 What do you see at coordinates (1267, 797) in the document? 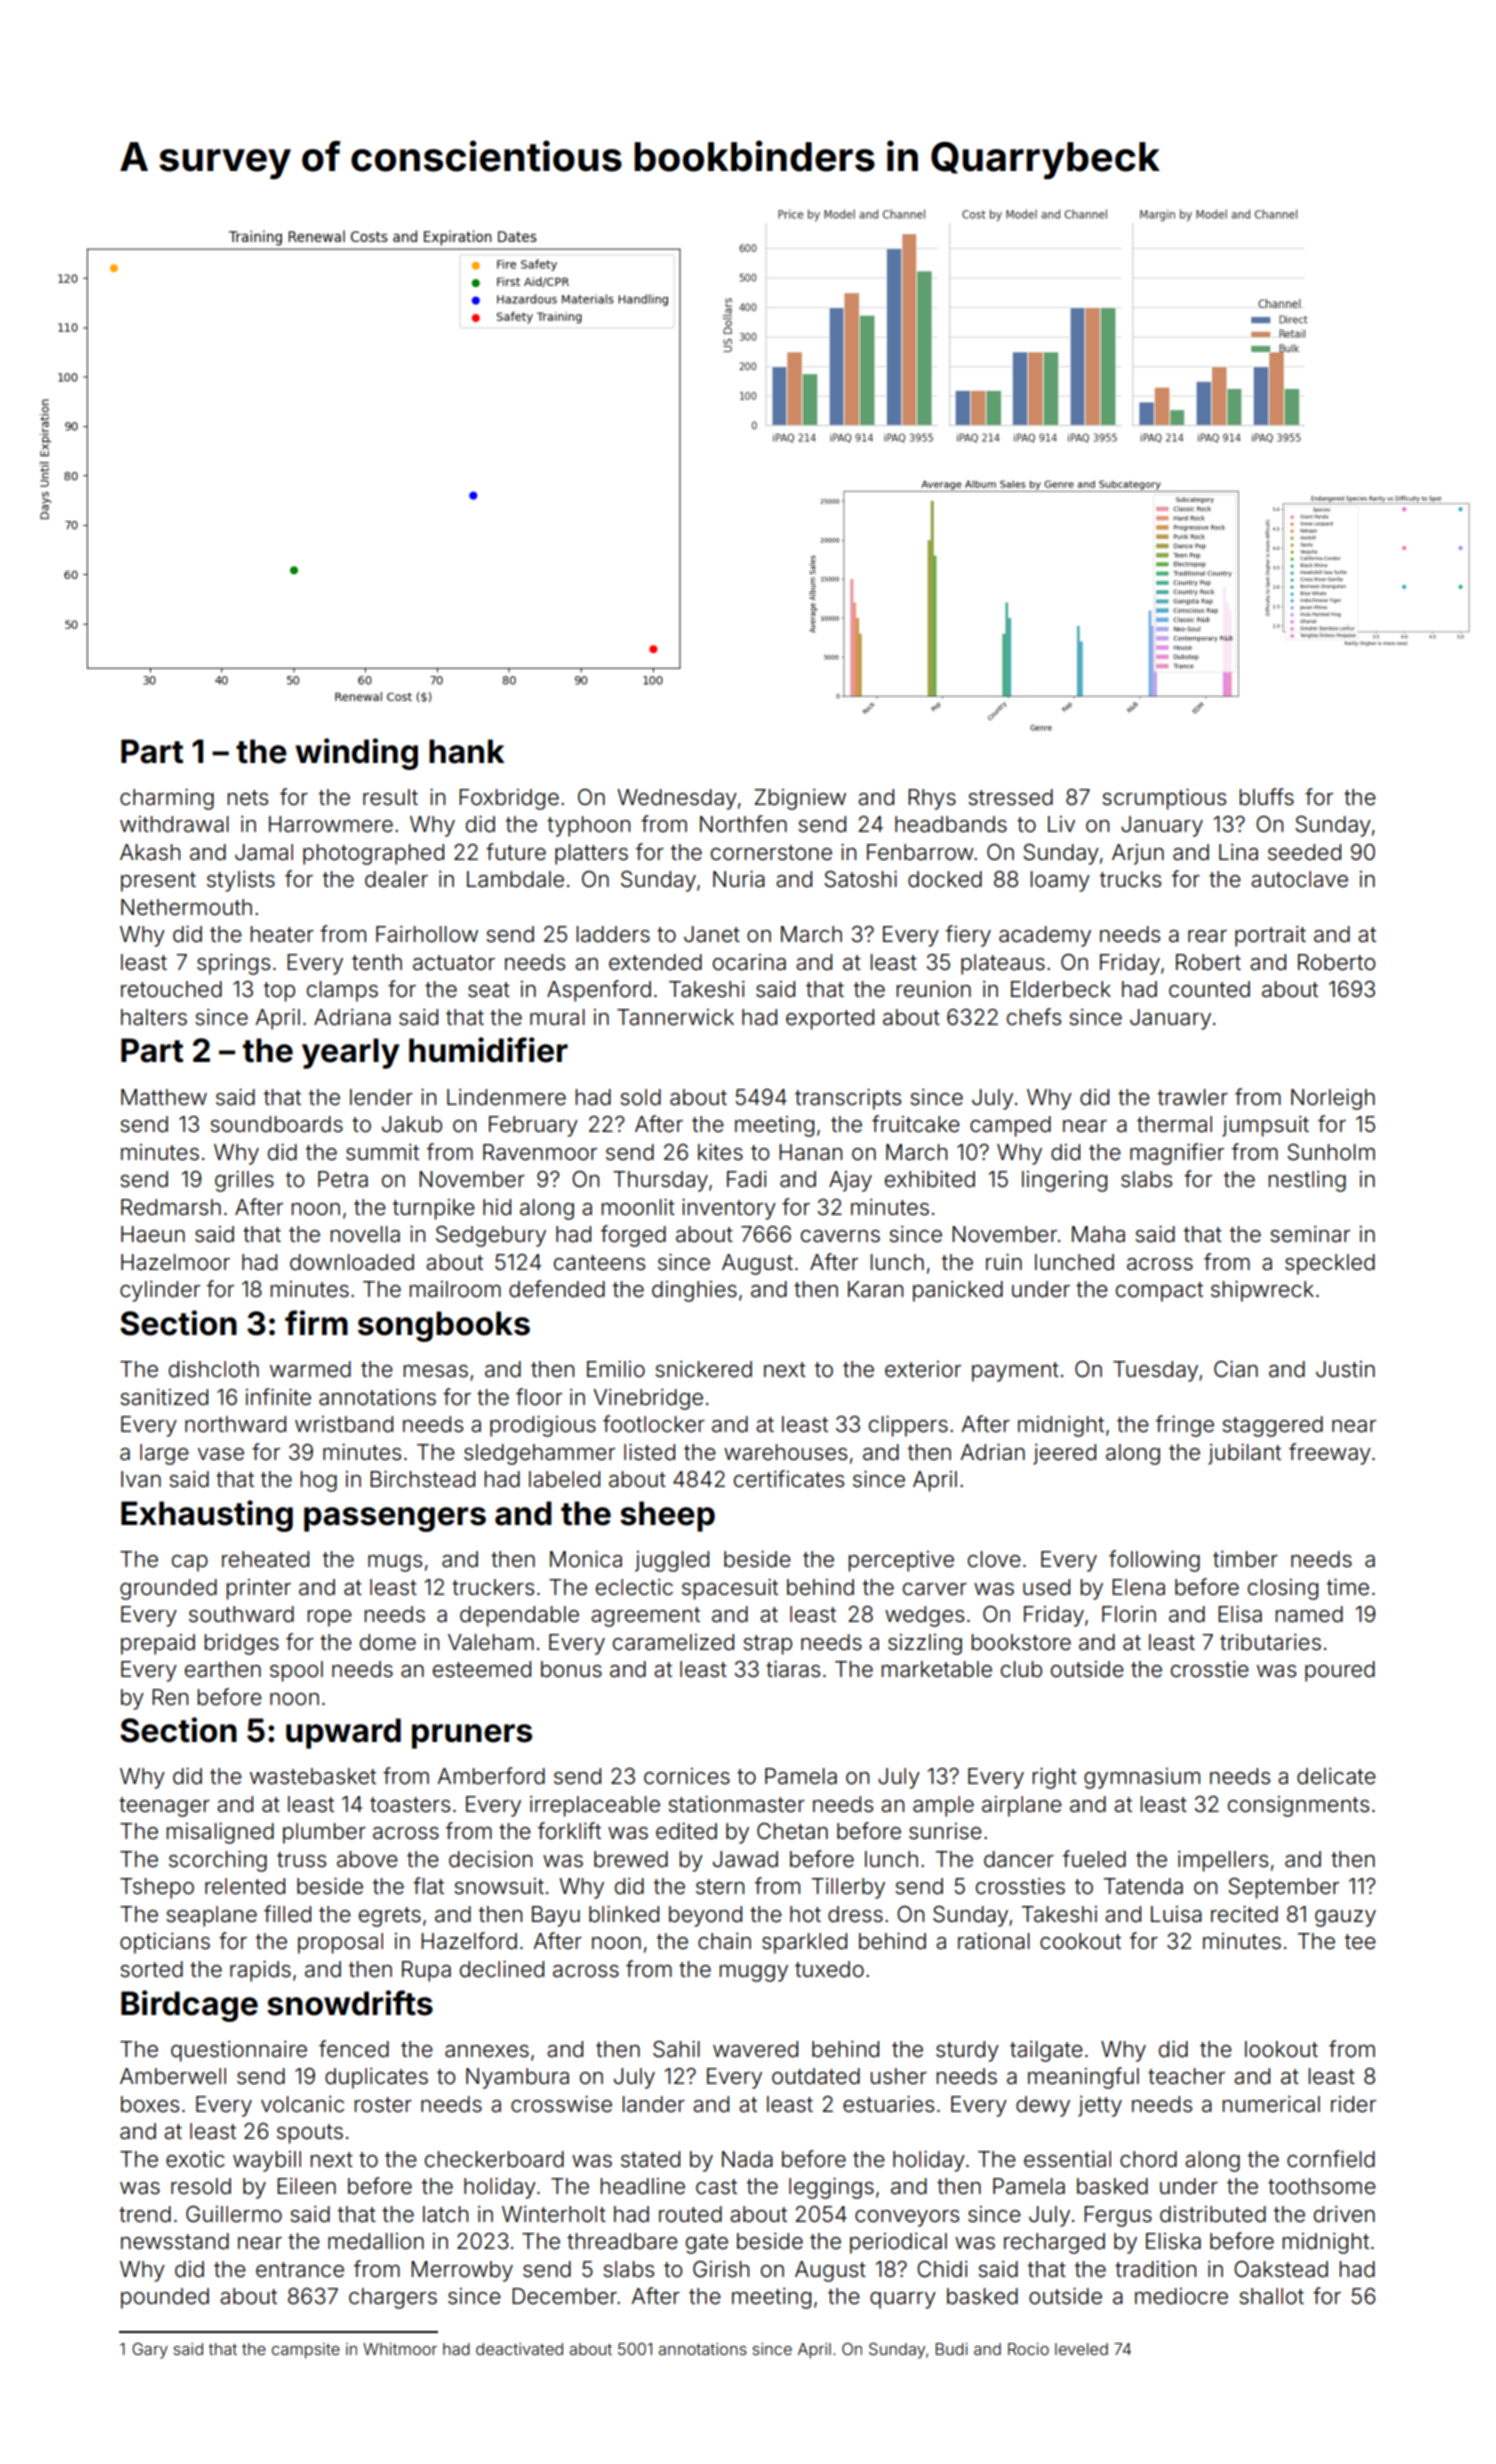
I see `bluffs` at bounding box center [1267, 797].
